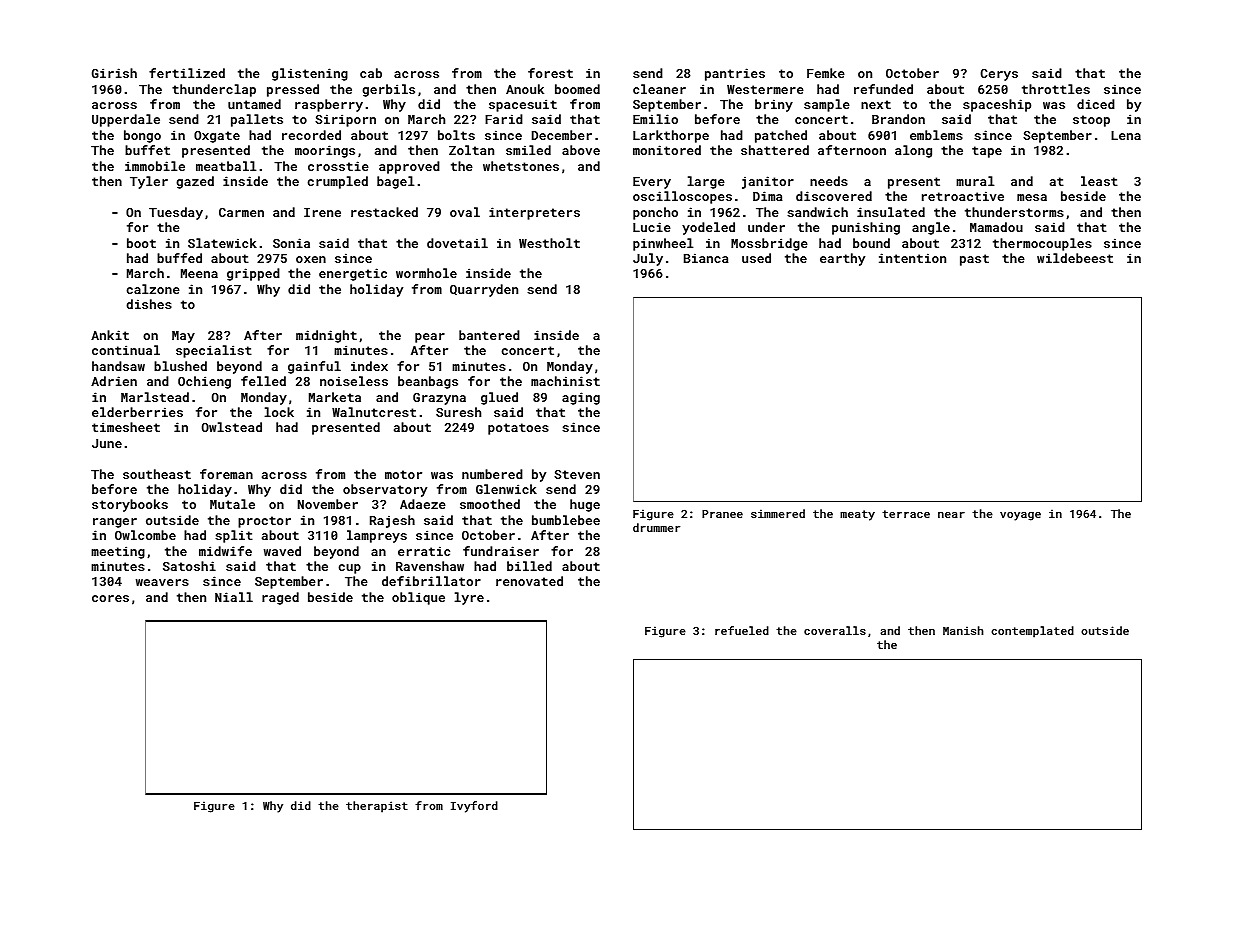 The height and width of the screenshot is (952, 1233). Describe the element at coordinates (114, 73) in the screenshot. I see `Girish` at that location.
